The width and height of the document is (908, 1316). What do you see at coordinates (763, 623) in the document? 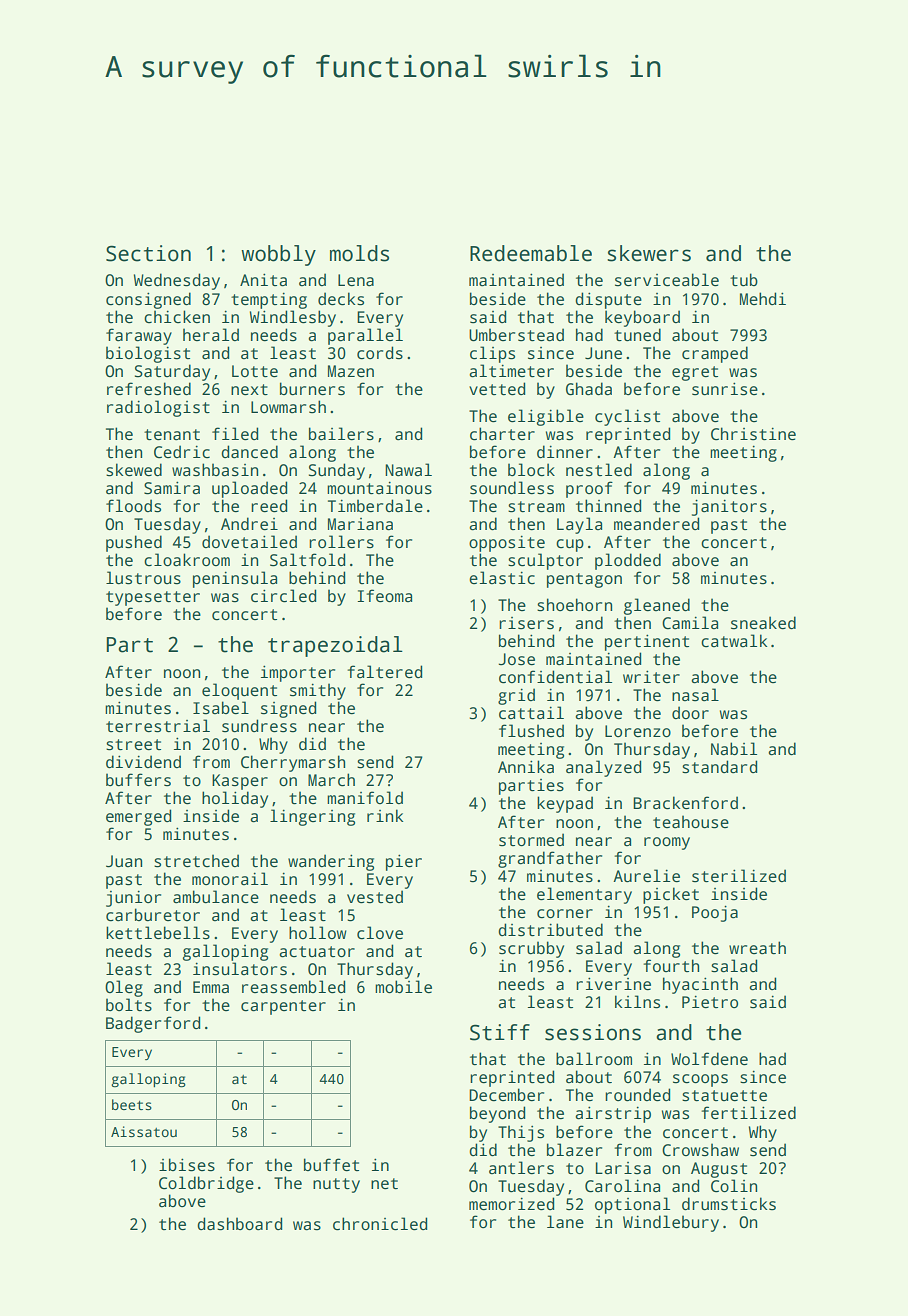
I see `sneaked` at bounding box center [763, 623].
